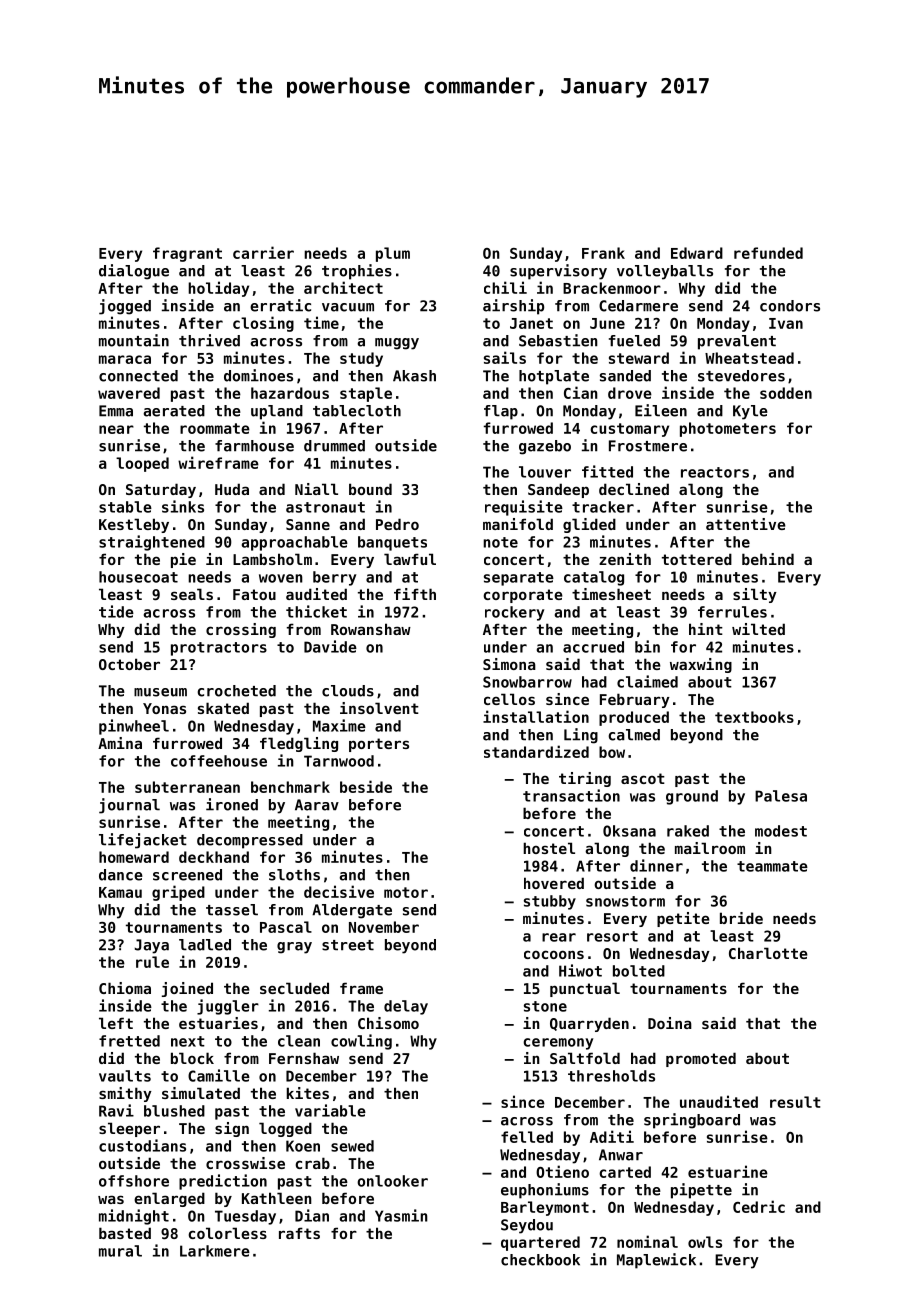 This image has height=1314, width=924. I want to click on juggler, so click(228, 1007).
